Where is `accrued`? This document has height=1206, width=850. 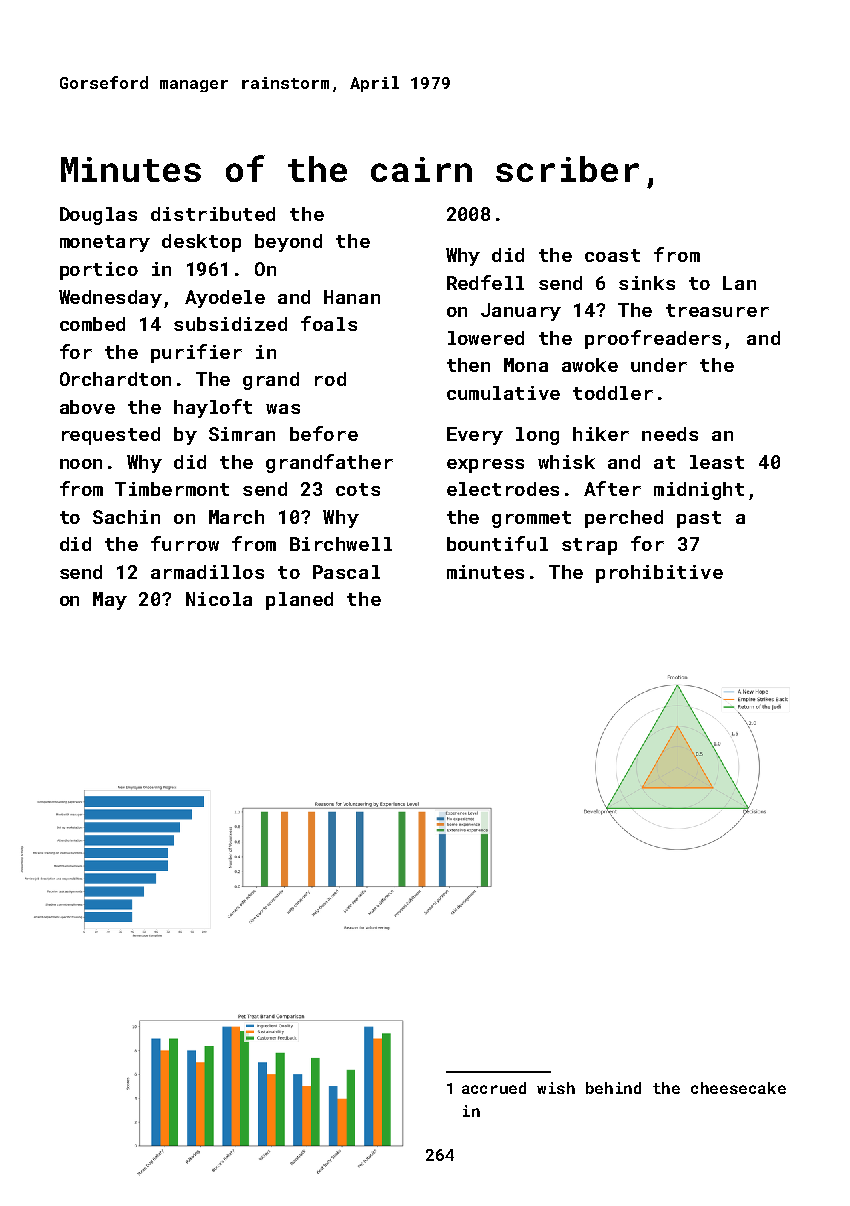 accrued is located at coordinates (494, 1088).
